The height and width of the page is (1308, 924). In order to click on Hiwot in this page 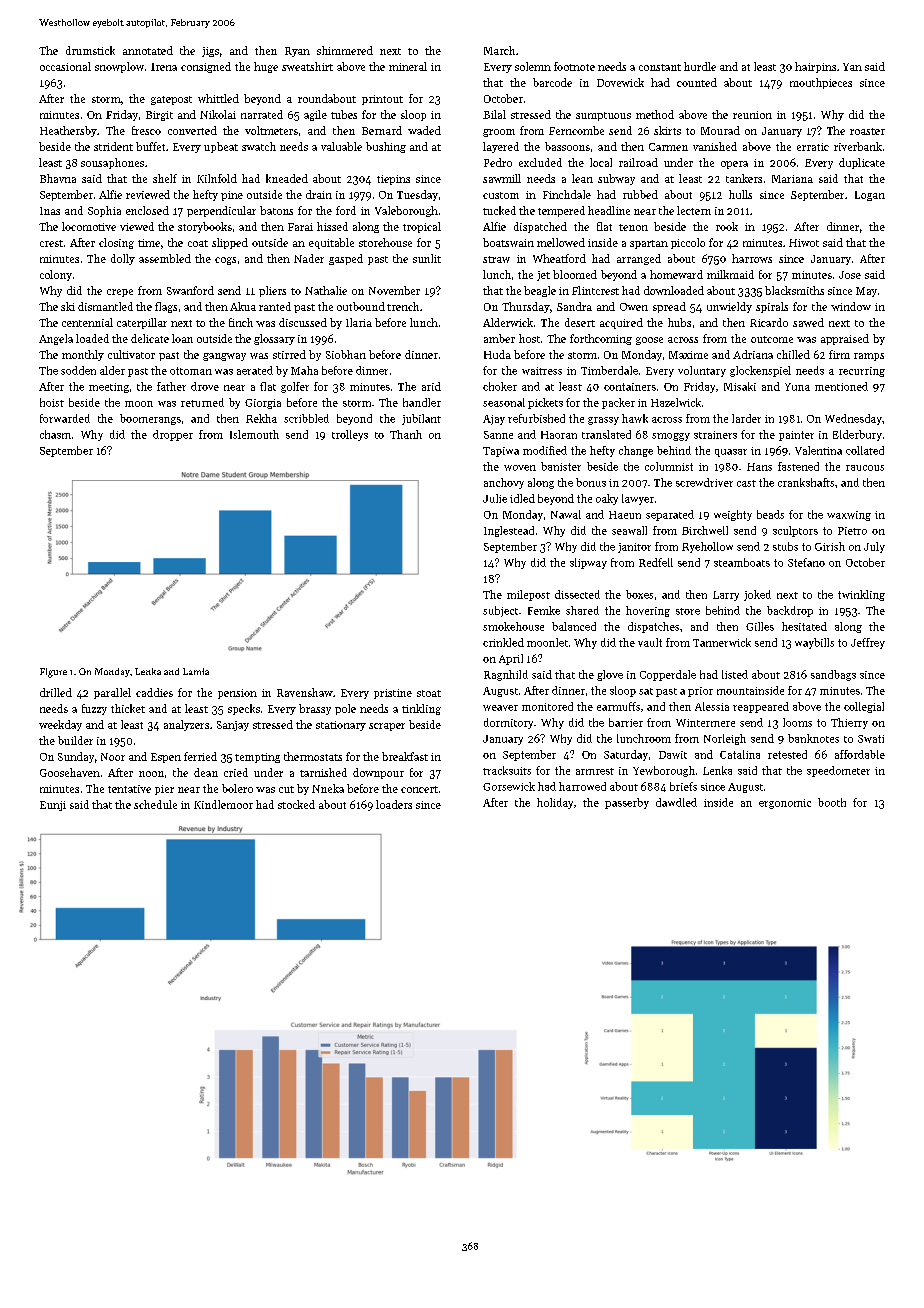, I will do `click(804, 243)`.
